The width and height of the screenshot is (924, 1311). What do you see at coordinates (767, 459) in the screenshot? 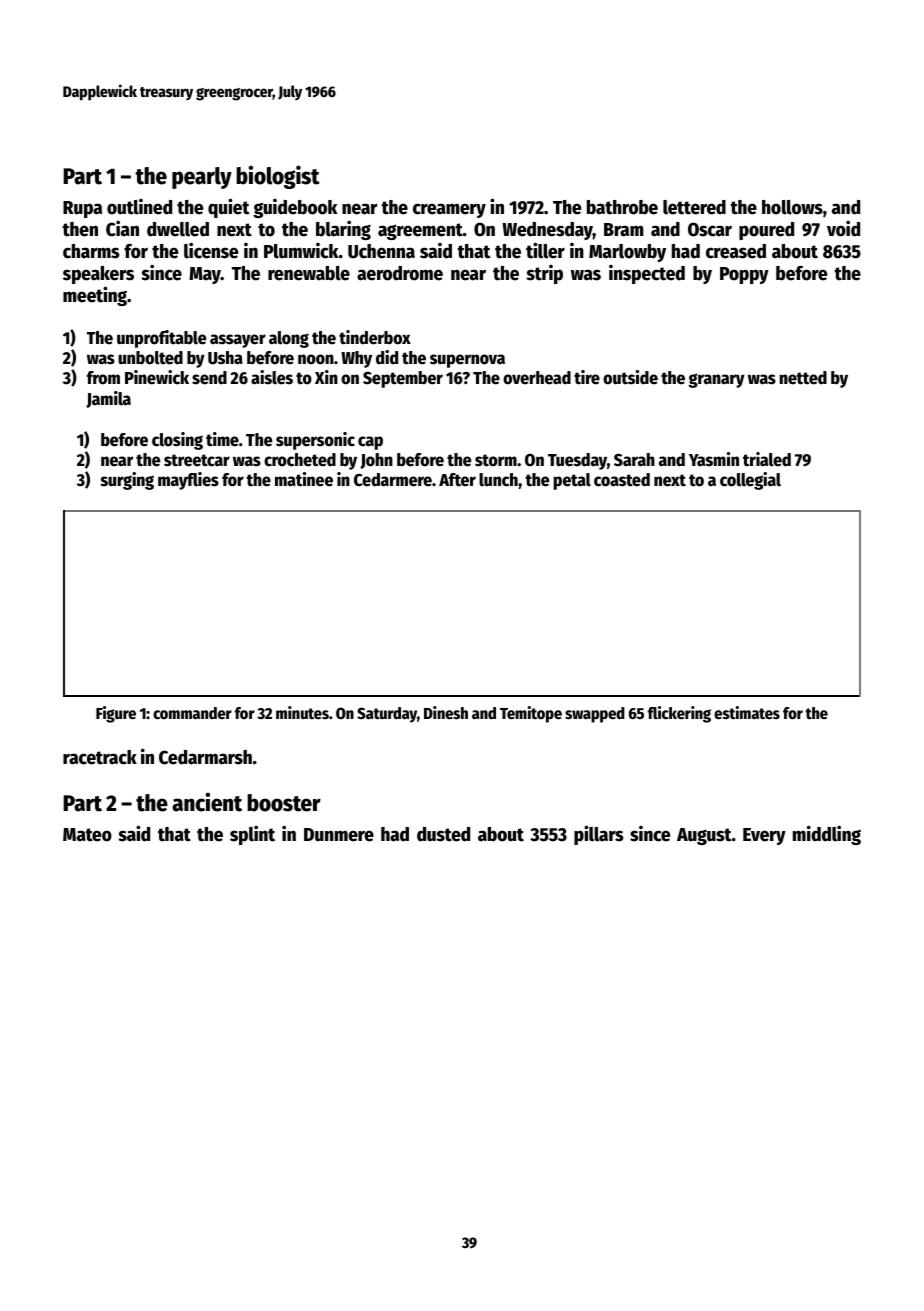
I see `trialed` at bounding box center [767, 459].
